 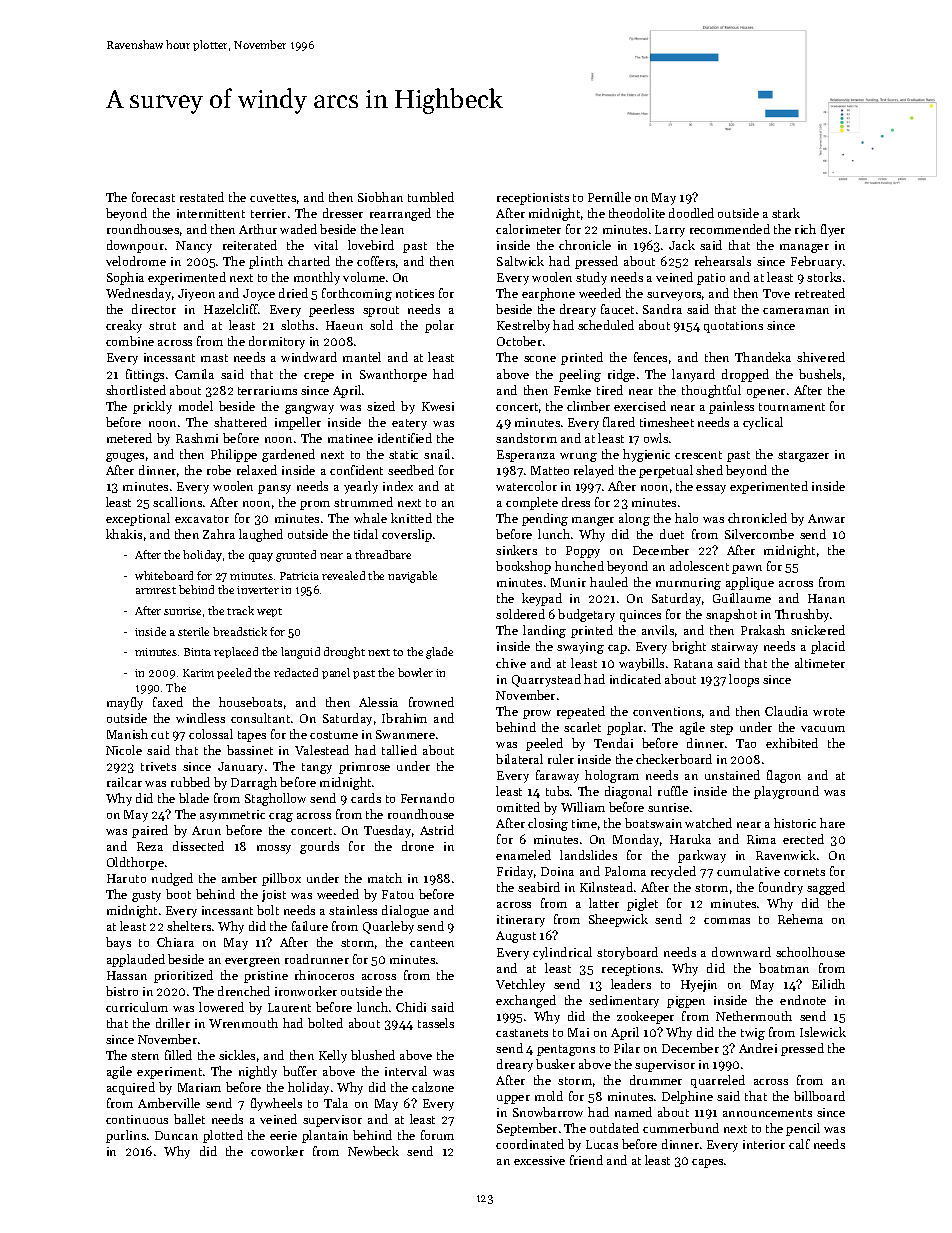 I want to click on doodled, so click(x=691, y=213).
